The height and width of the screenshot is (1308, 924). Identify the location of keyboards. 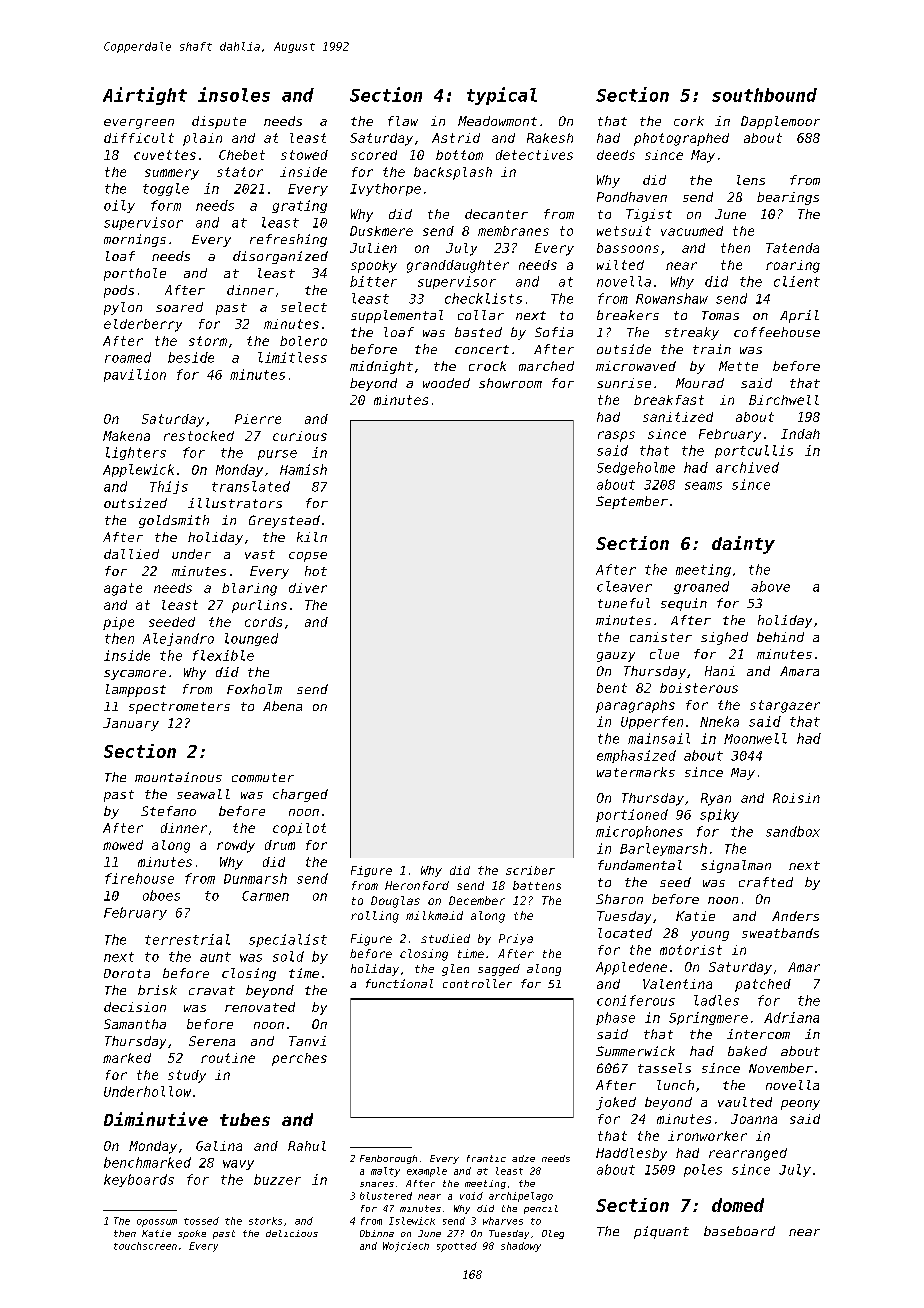
(139, 1180).
